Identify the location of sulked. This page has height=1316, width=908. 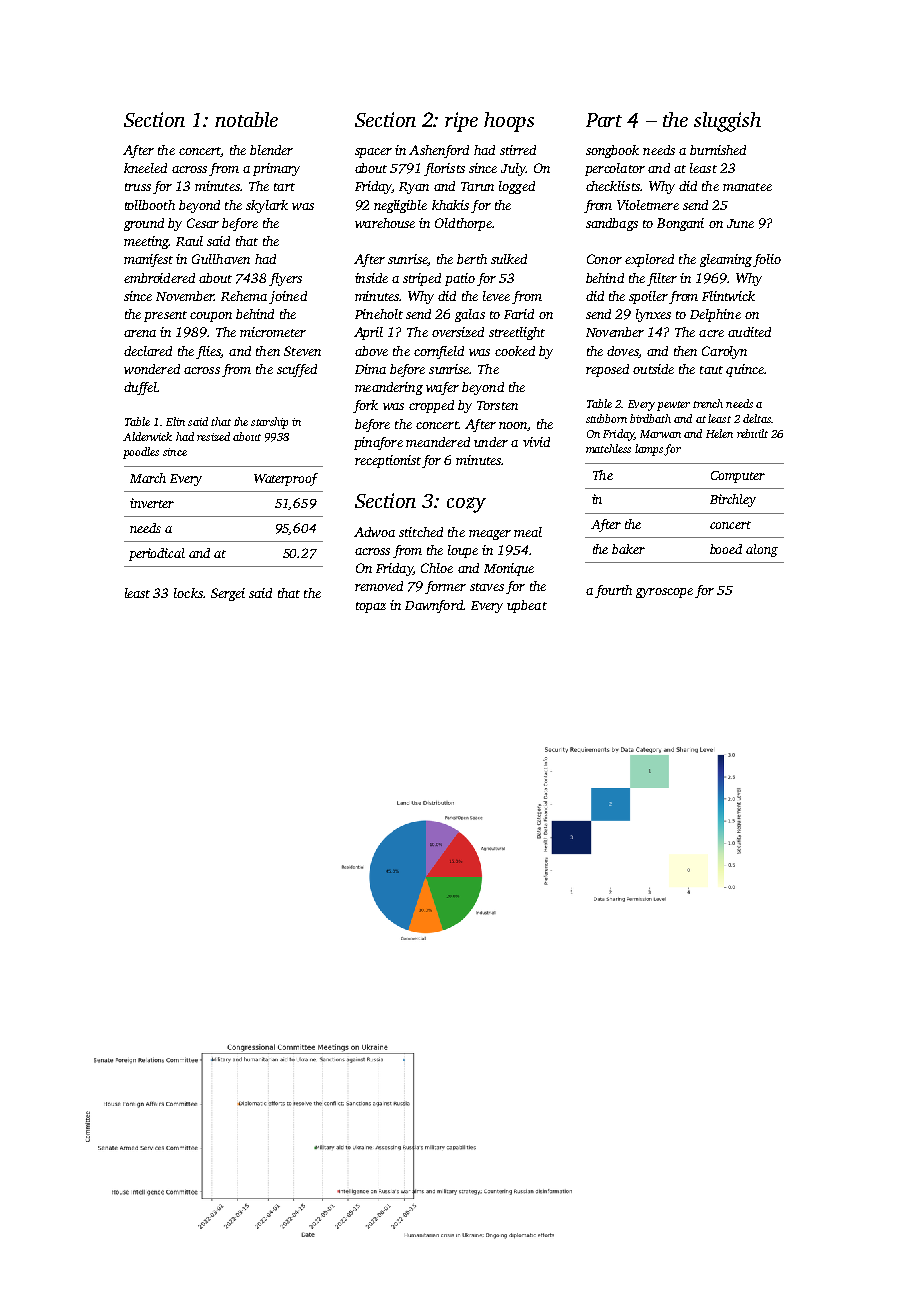
(509, 259).
